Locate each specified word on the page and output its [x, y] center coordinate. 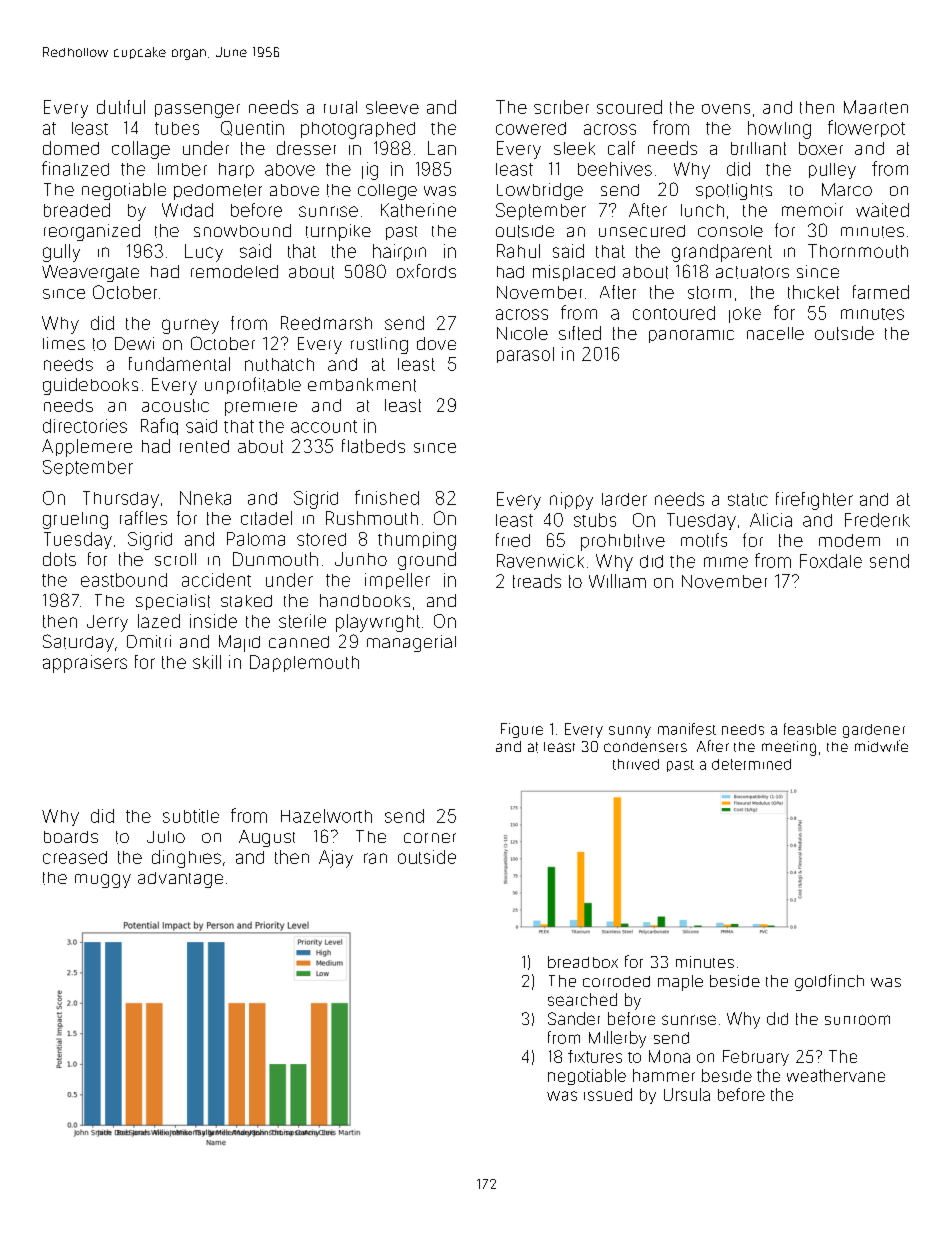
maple [680, 983]
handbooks [365, 600]
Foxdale [831, 561]
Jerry [107, 623]
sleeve [392, 107]
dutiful [121, 107]
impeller [397, 581]
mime [726, 562]
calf [621, 148]
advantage [180, 880]
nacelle [775, 333]
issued [608, 1094]
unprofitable [253, 385]
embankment [362, 385]
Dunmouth [275, 559]
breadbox [583, 962]
